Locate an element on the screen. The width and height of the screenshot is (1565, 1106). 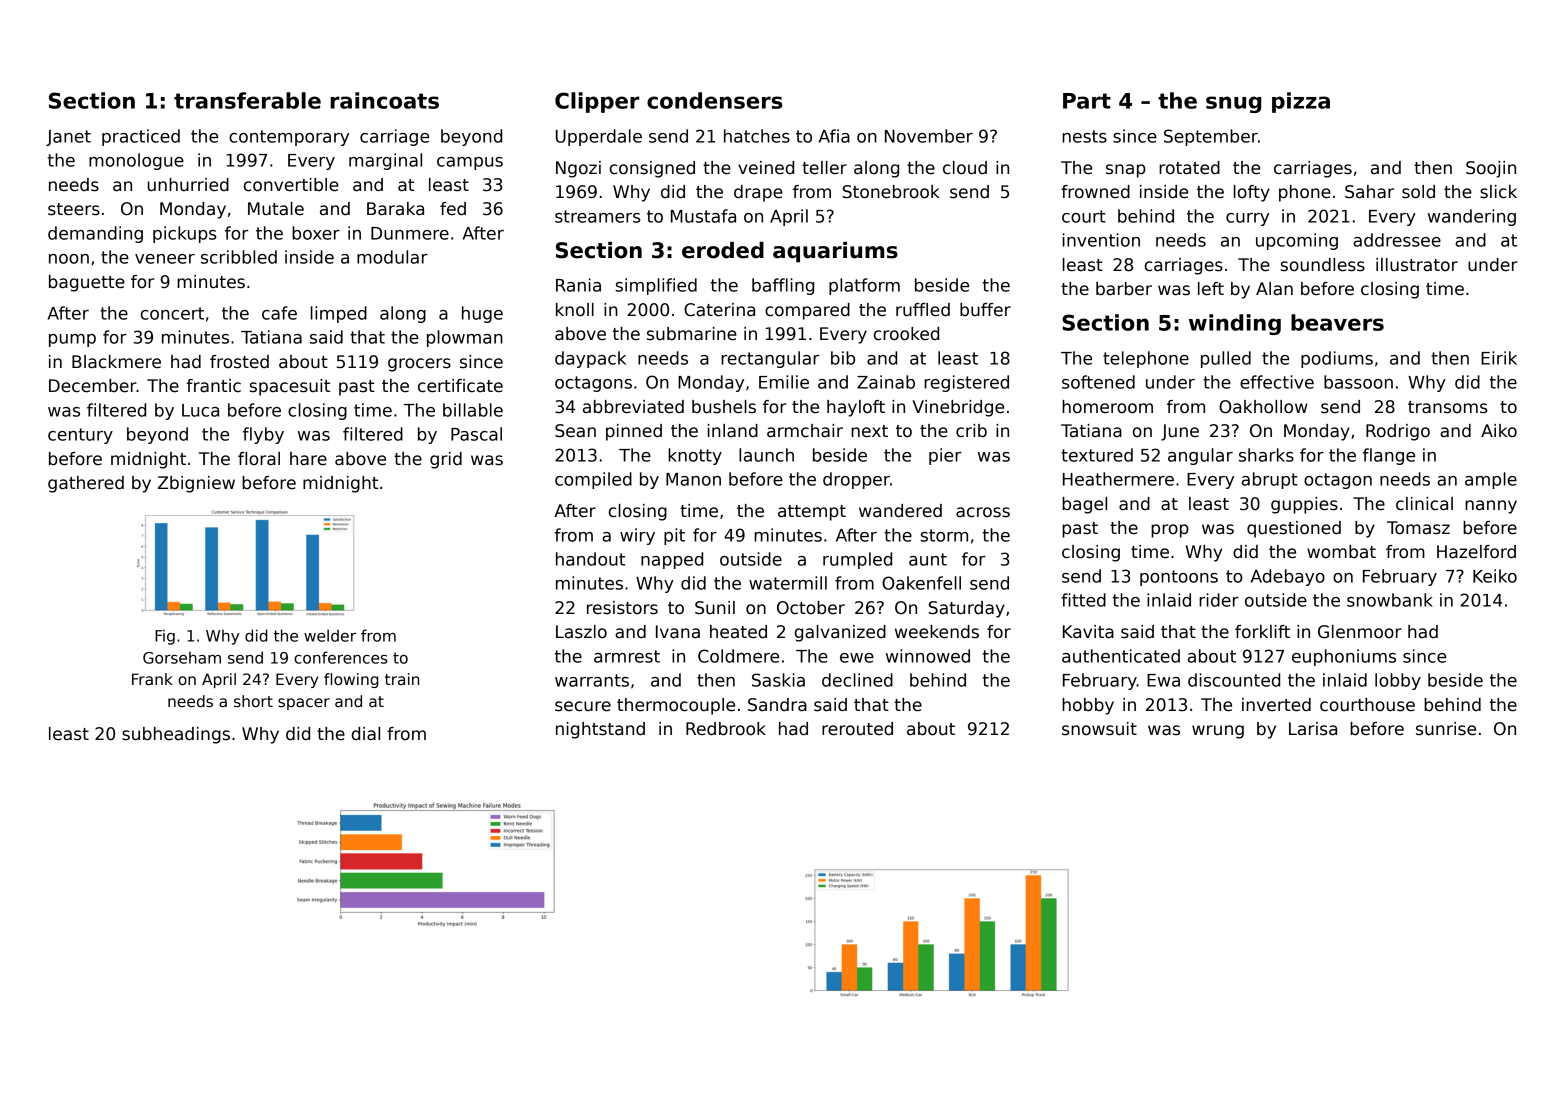
guppies is located at coordinates (1304, 505).
